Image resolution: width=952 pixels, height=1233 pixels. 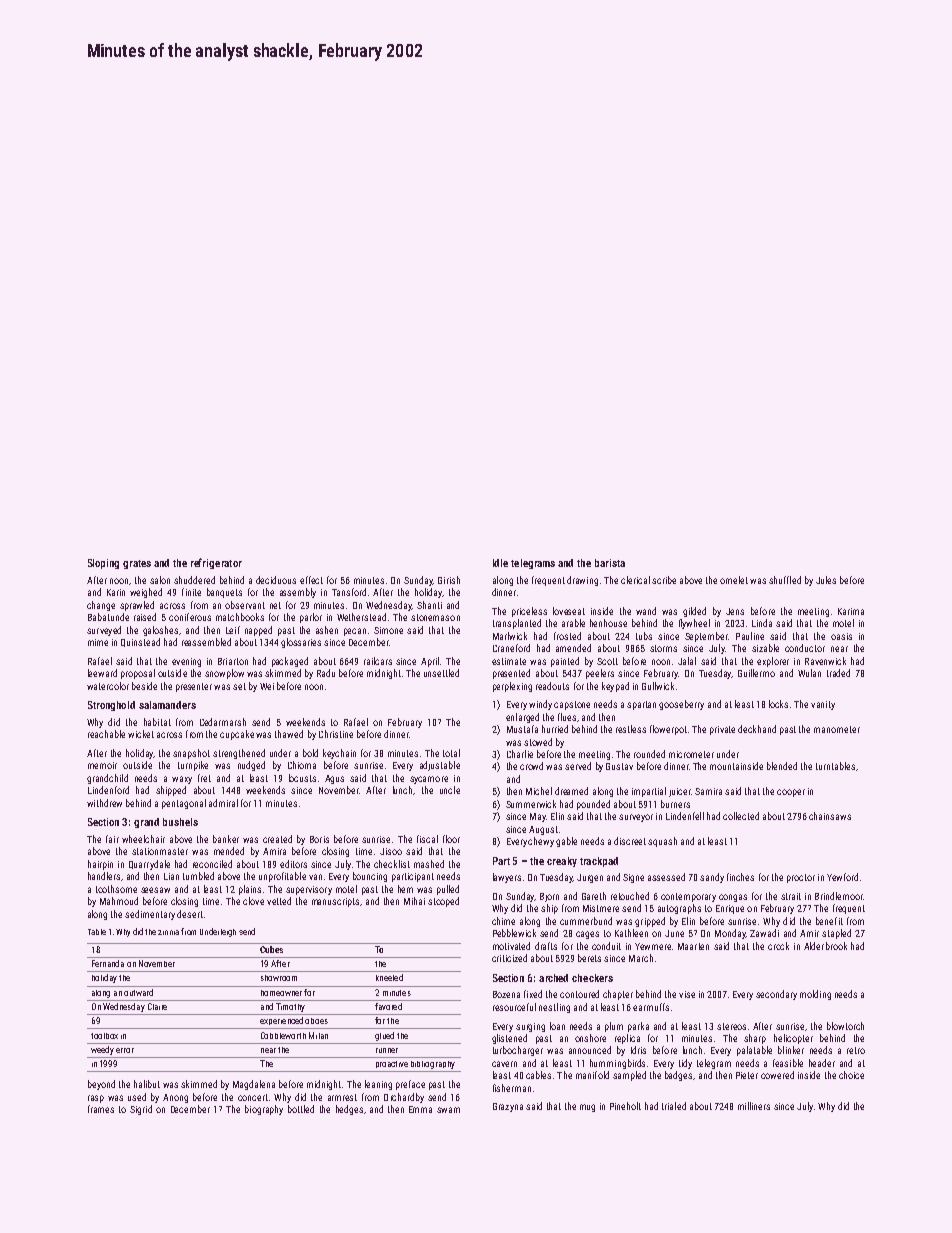 What do you see at coordinates (451, 753) in the document?
I see `total` at bounding box center [451, 753].
